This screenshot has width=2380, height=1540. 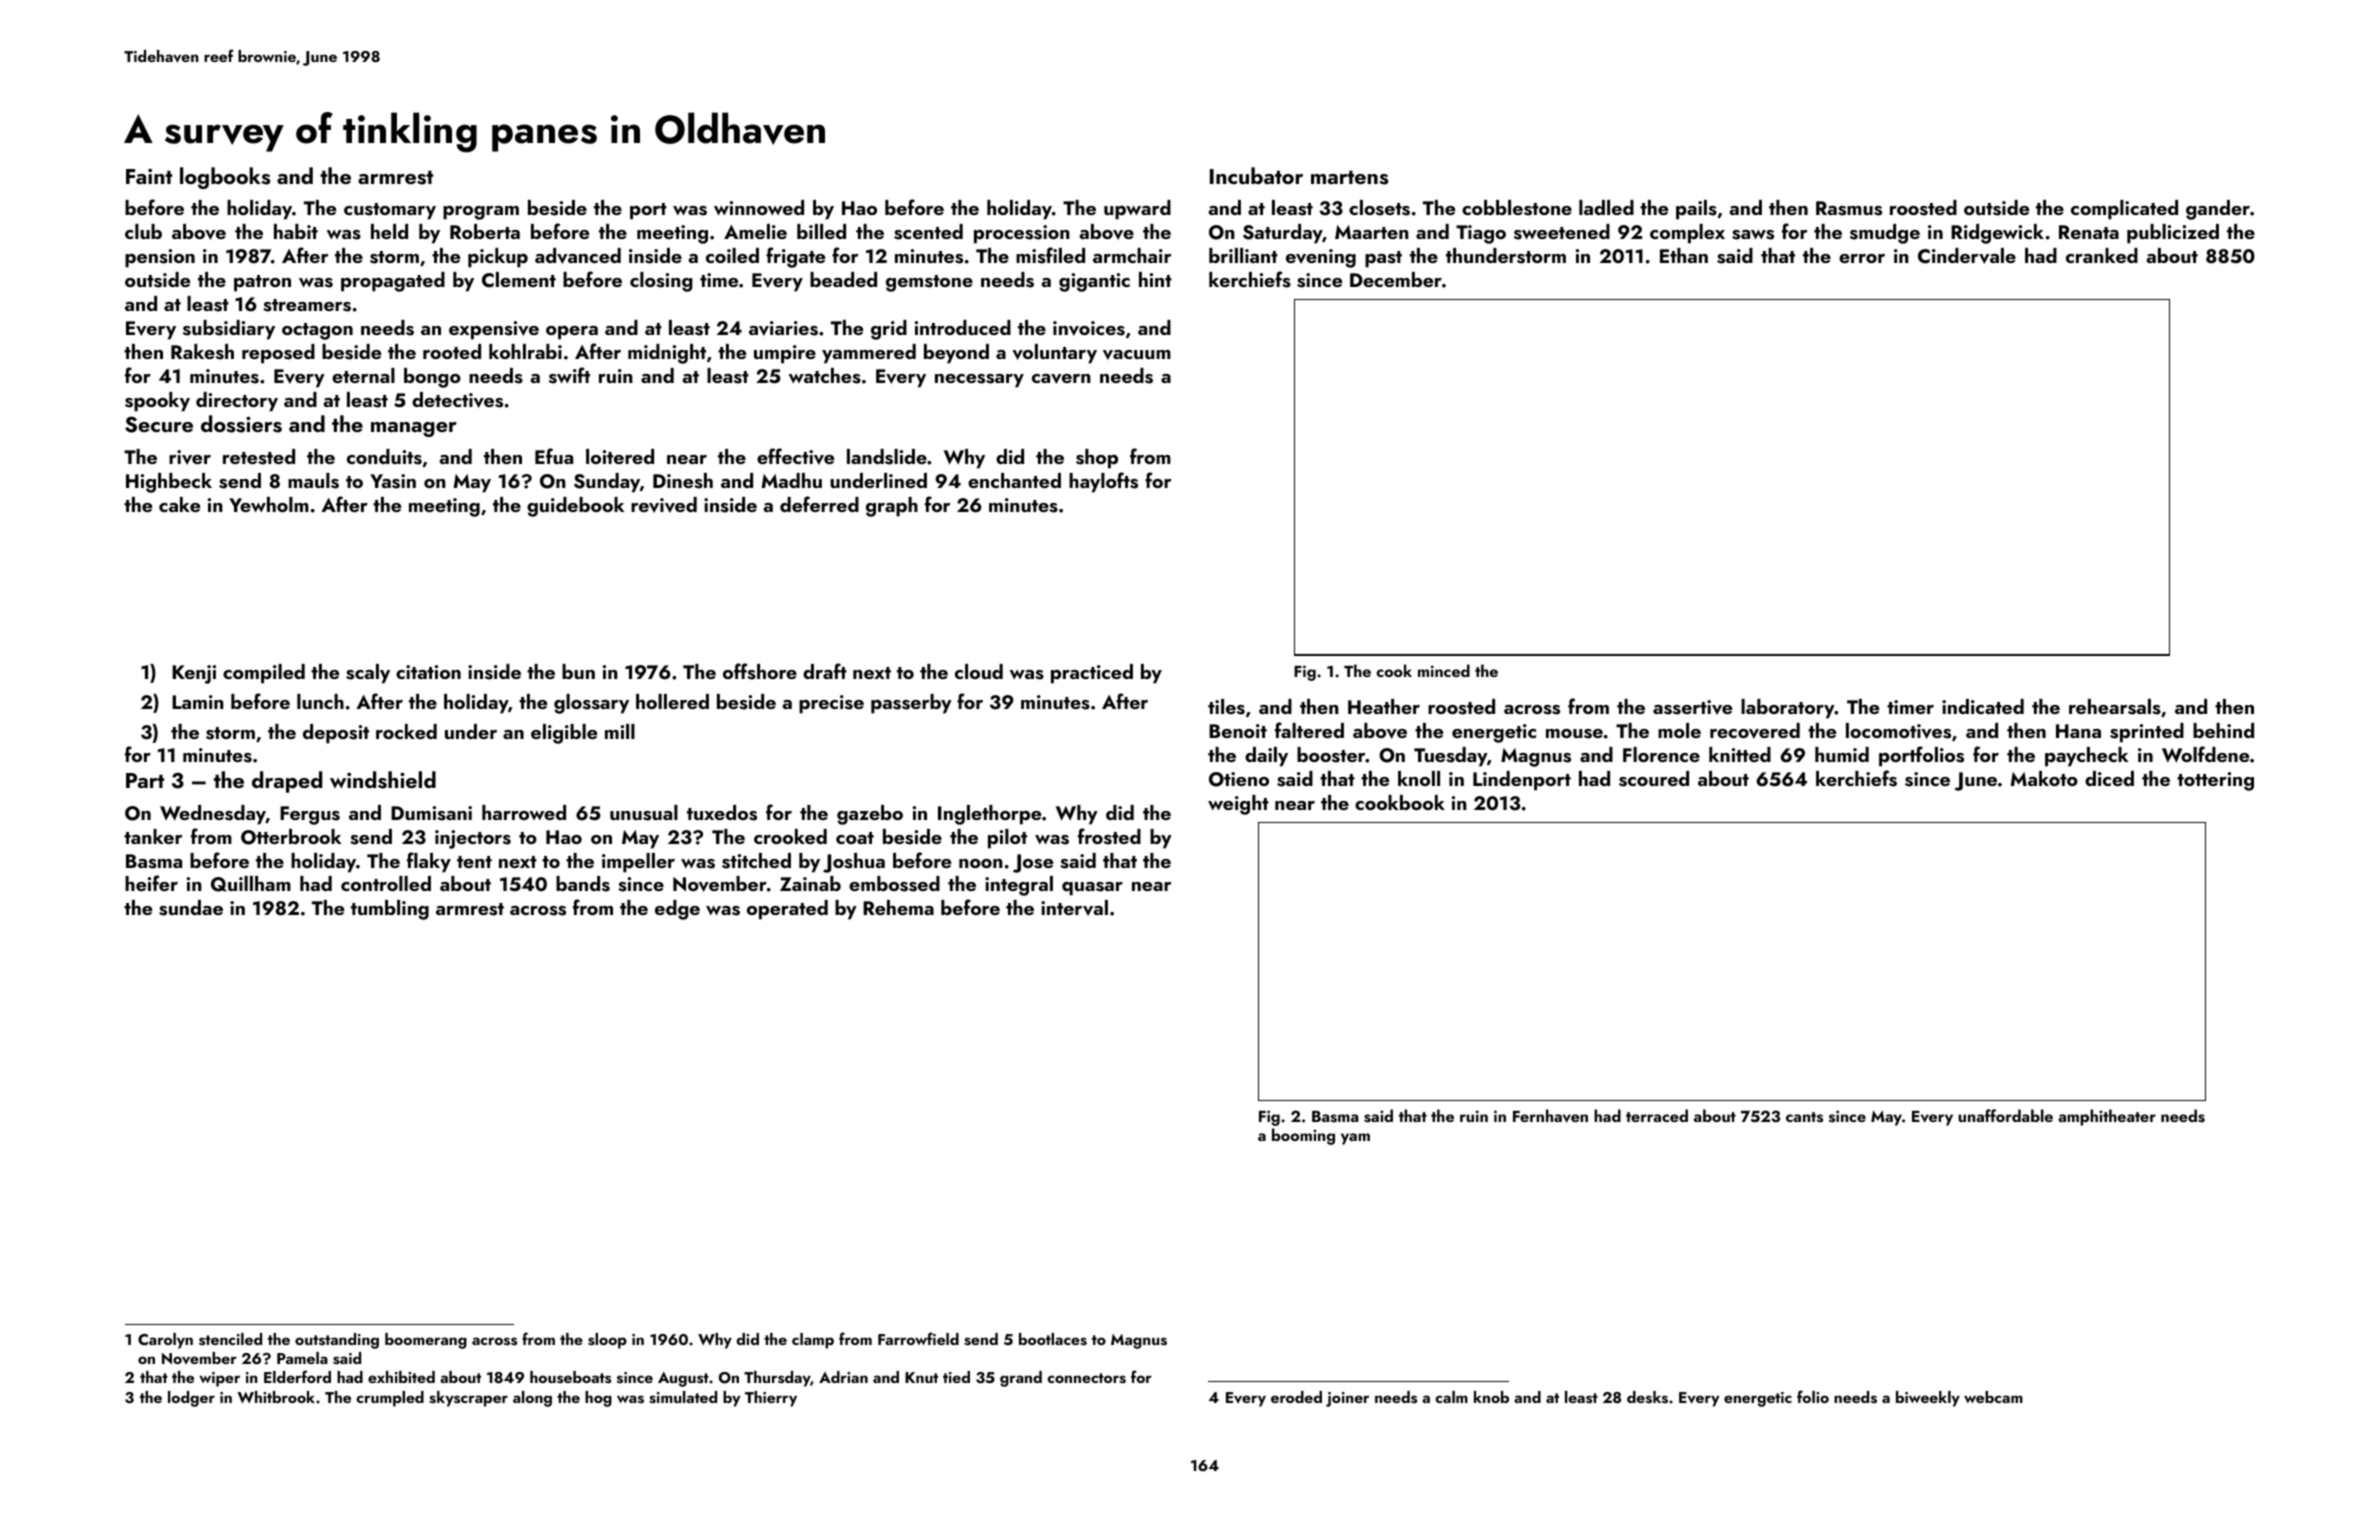 What do you see at coordinates (1862, 258) in the screenshot?
I see `error` at bounding box center [1862, 258].
